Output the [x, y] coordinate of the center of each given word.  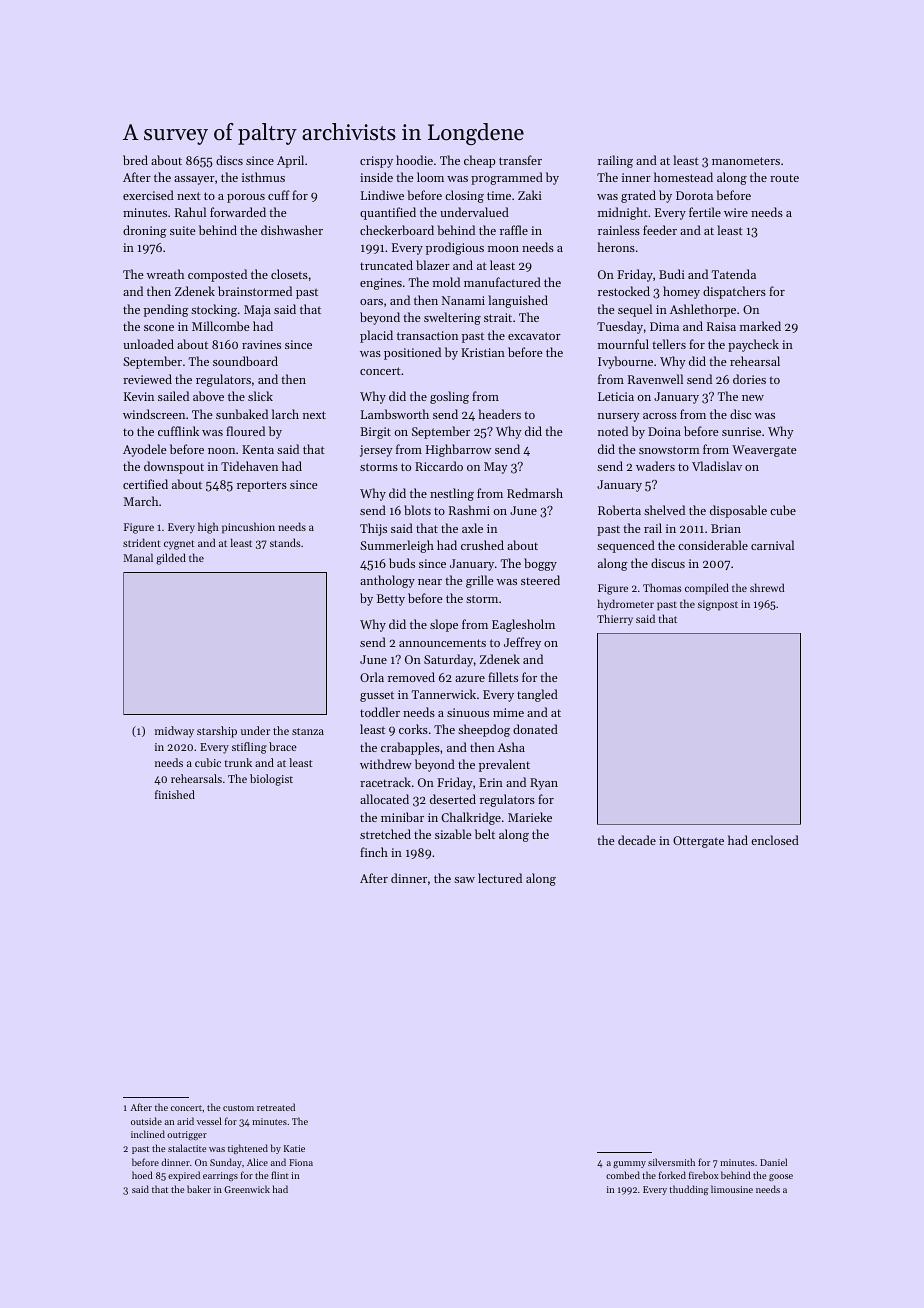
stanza [308, 731]
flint [280, 1175]
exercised [148, 195]
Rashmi [469, 510]
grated [638, 196]
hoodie [414, 160]
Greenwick [247, 1189]
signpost [718, 605]
